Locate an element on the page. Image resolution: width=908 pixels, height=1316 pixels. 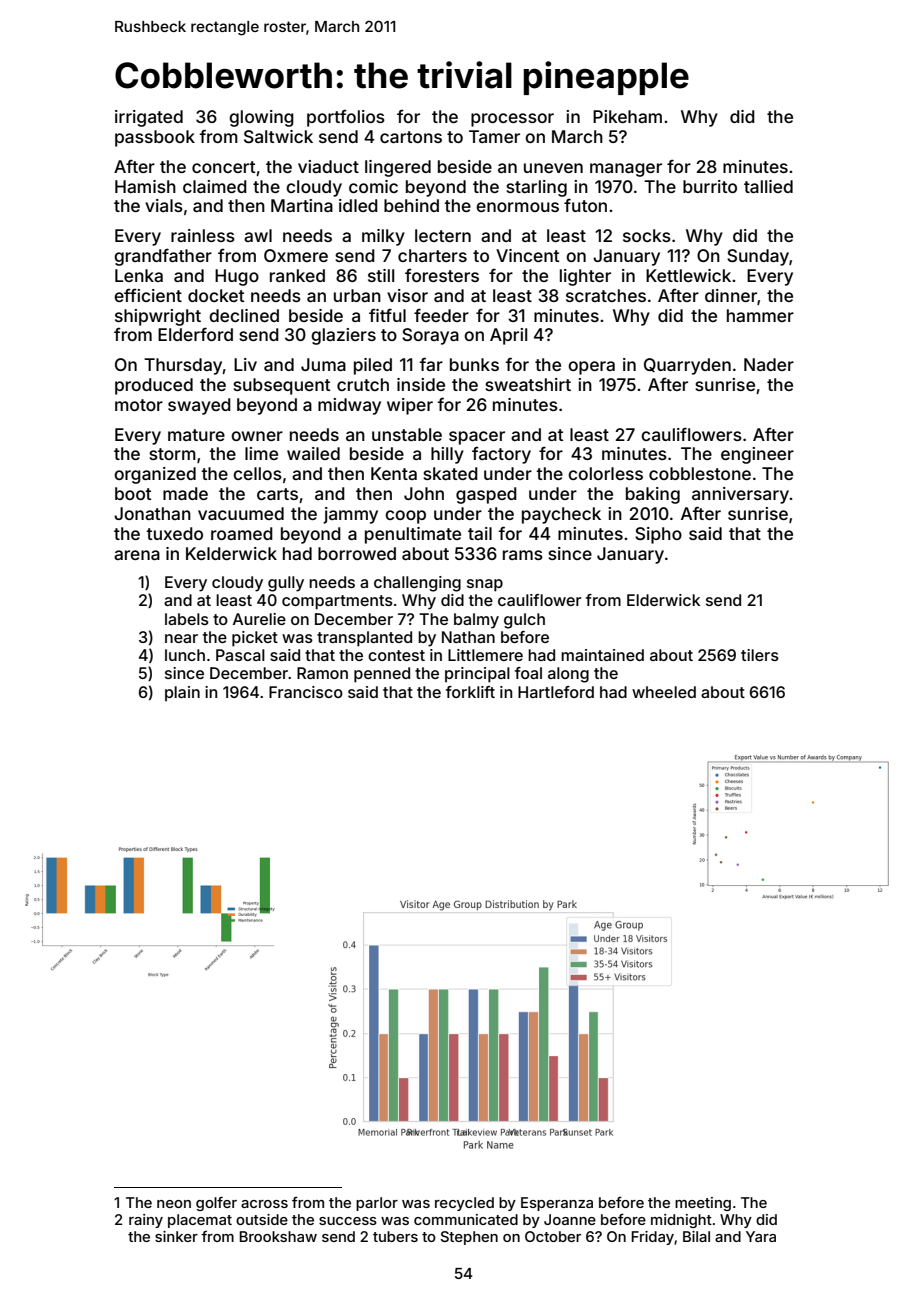
recycled is located at coordinates (464, 1204).
